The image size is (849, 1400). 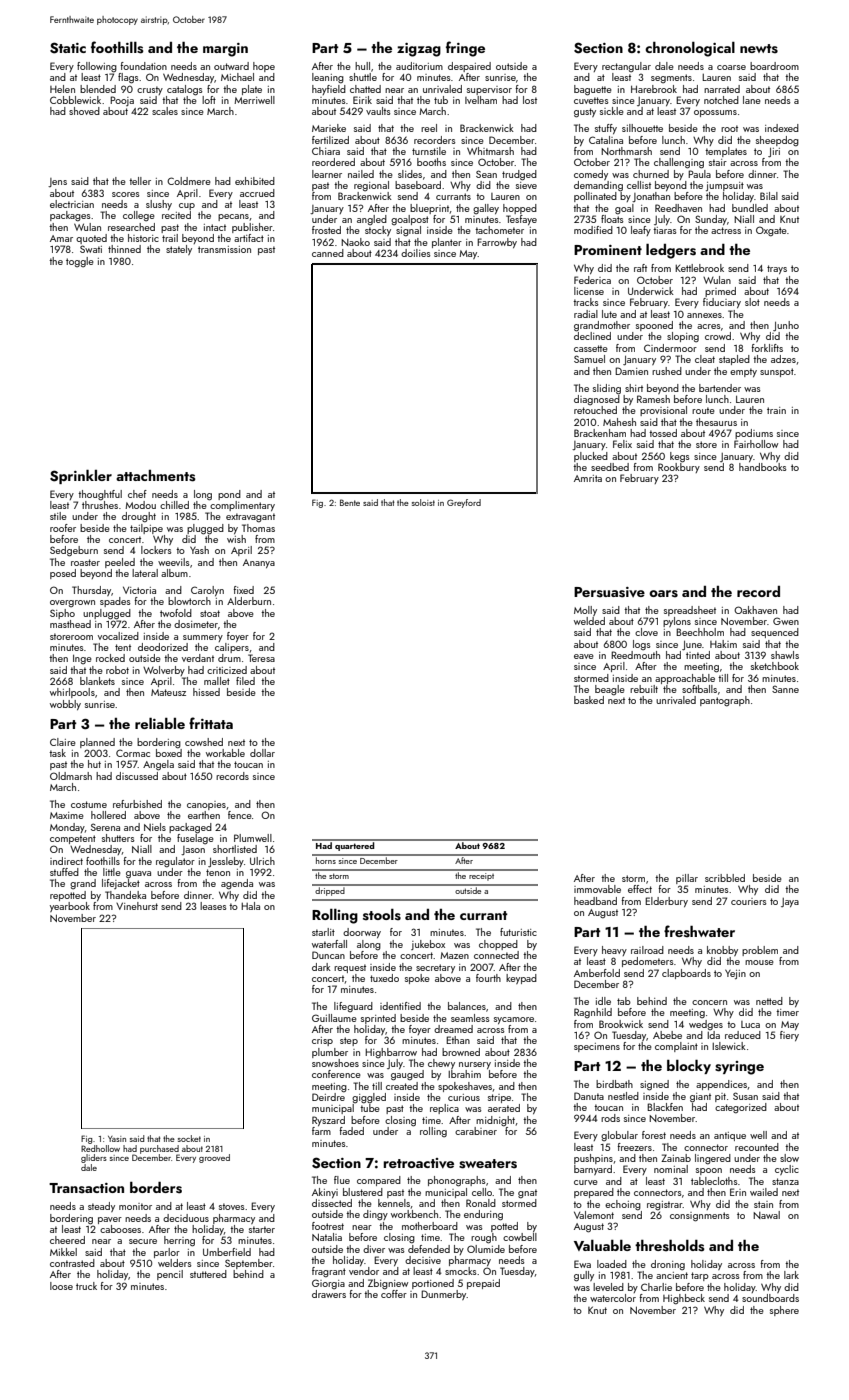 What do you see at coordinates (374, 1249) in the document?
I see `diver` at bounding box center [374, 1249].
